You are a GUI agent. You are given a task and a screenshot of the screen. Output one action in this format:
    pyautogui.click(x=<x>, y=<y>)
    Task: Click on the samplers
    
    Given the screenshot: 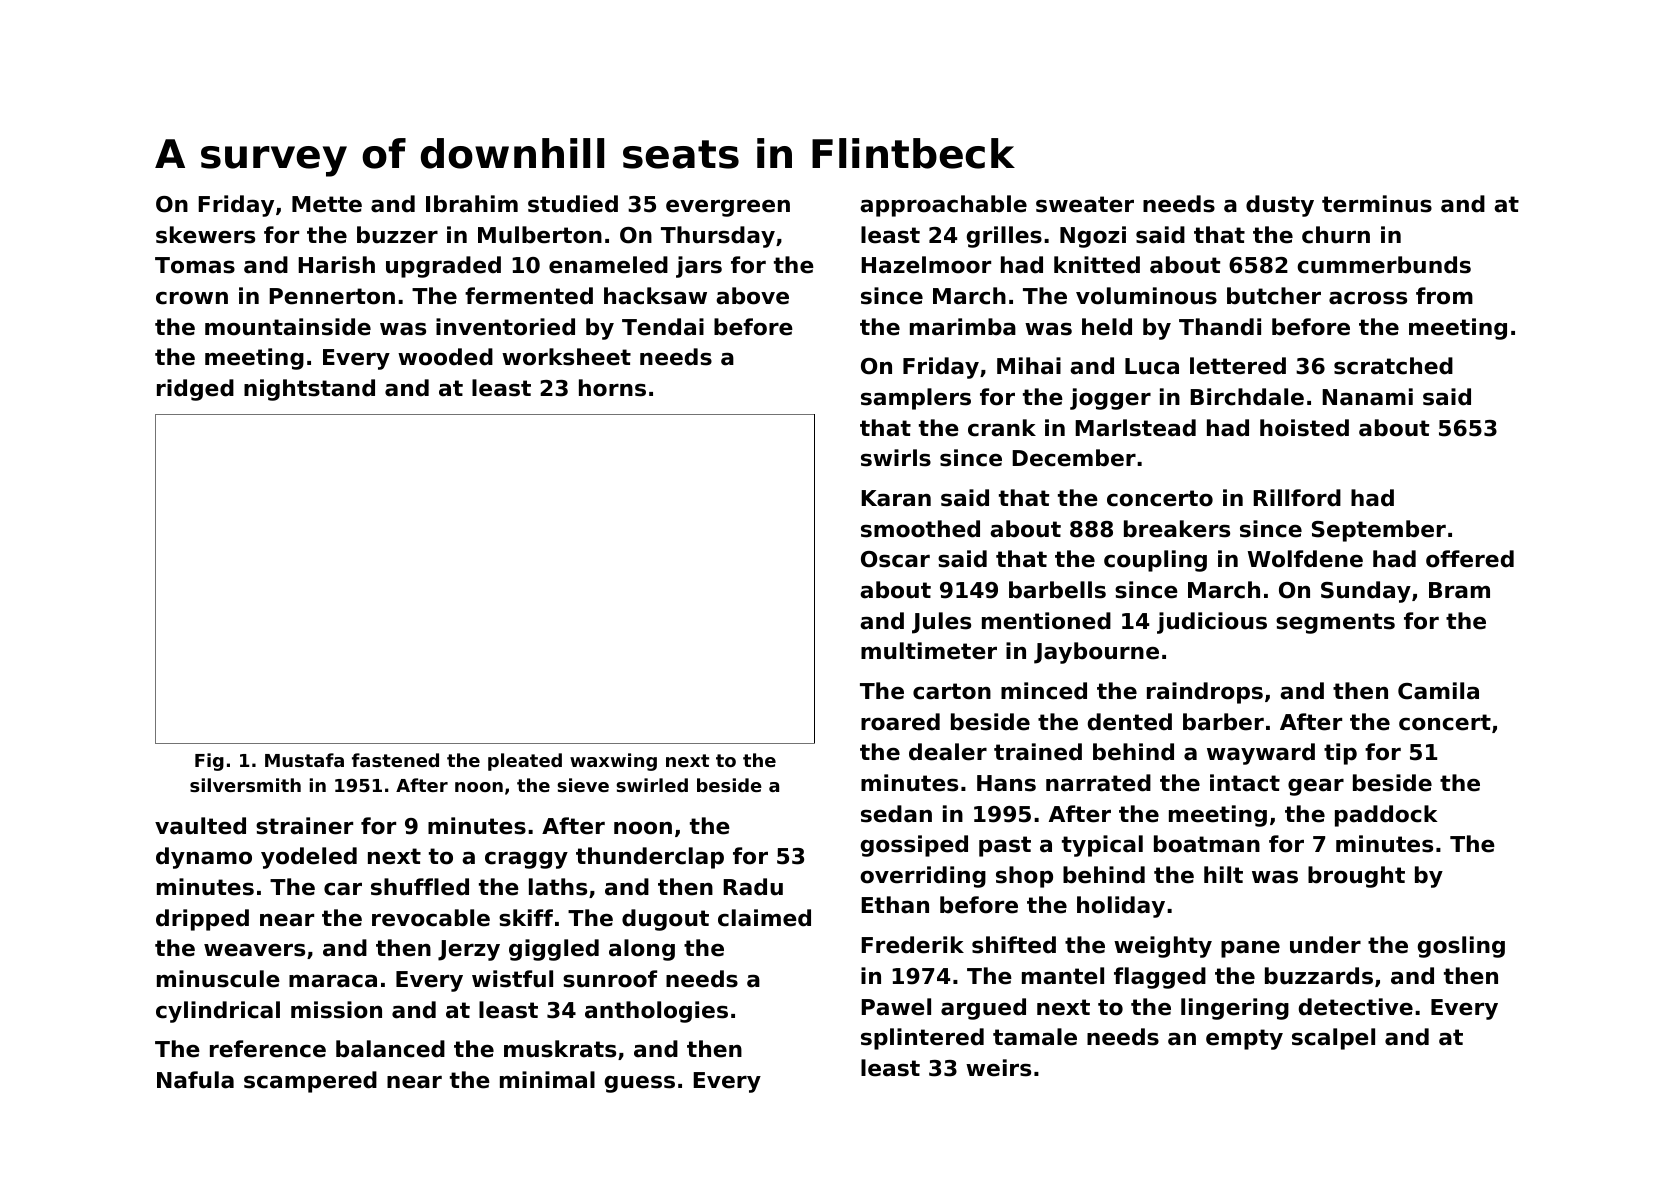 What is the action you would take?
    pyautogui.click(x=916, y=399)
